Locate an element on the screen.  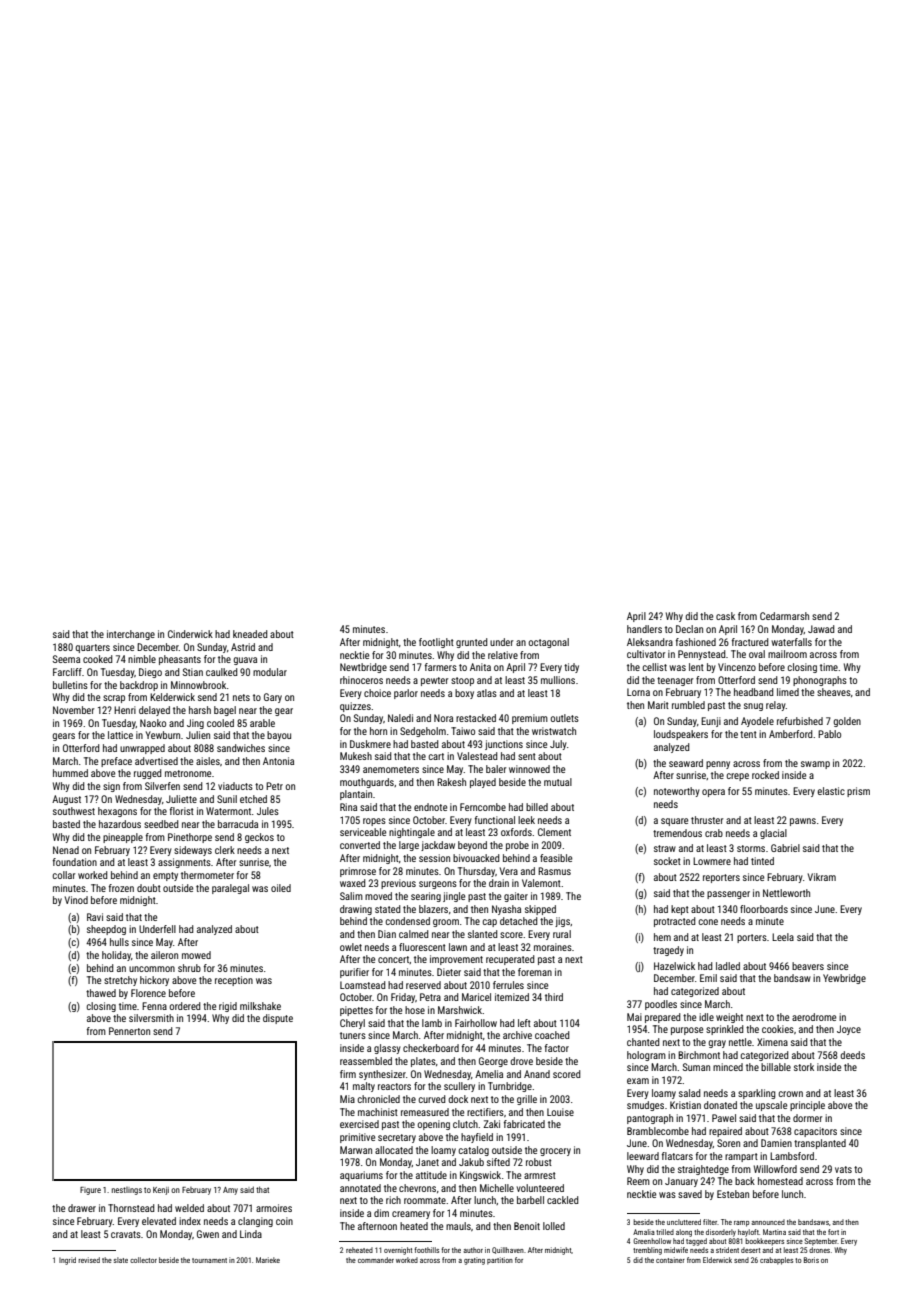
Vinod is located at coordinates (76, 900).
